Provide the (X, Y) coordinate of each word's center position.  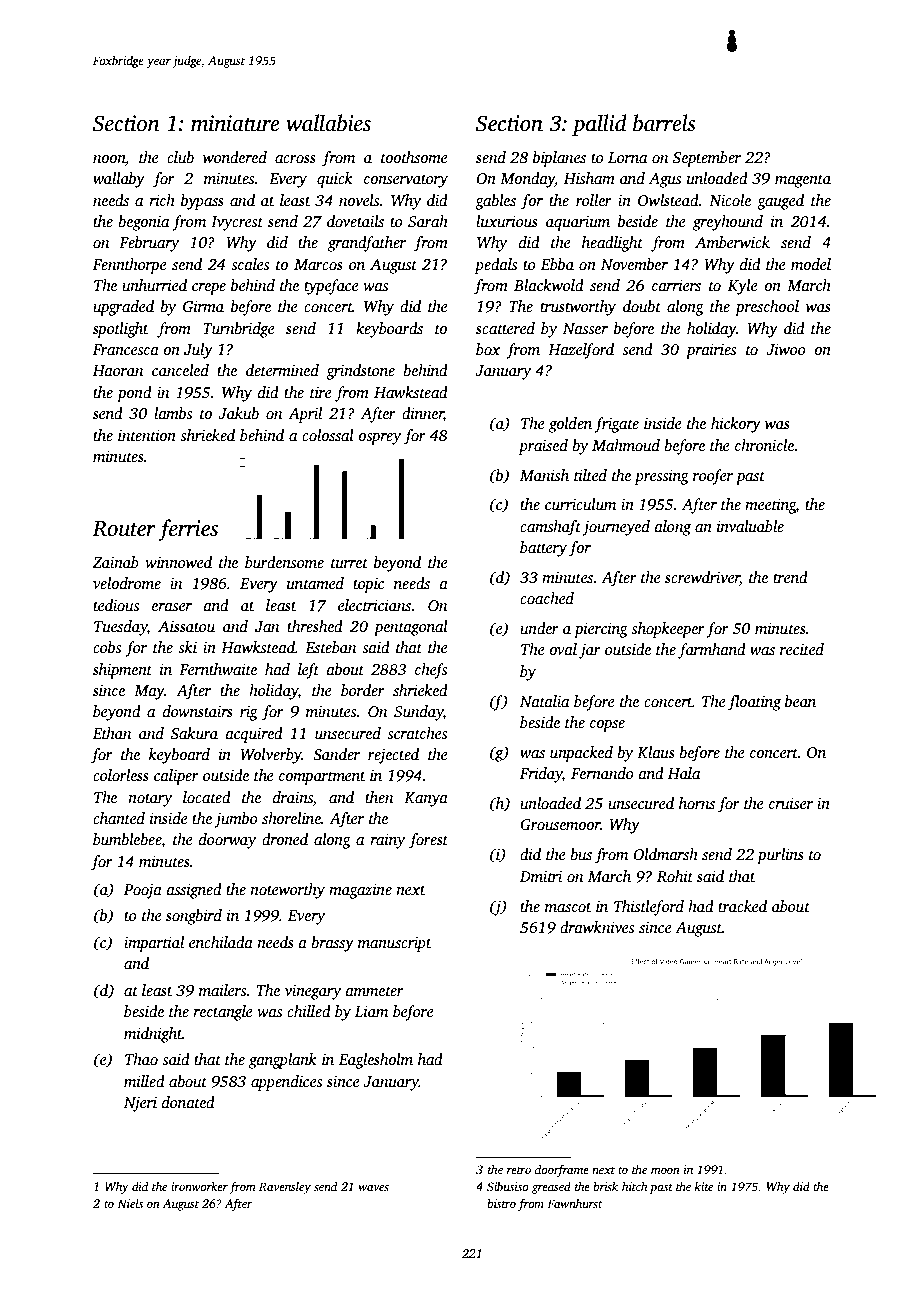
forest (428, 841)
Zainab (115, 562)
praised (543, 447)
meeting (770, 506)
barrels (664, 123)
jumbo (236, 820)
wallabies (328, 123)
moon (665, 1171)
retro (519, 1170)
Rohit (675, 876)
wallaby (119, 180)
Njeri (140, 1104)
